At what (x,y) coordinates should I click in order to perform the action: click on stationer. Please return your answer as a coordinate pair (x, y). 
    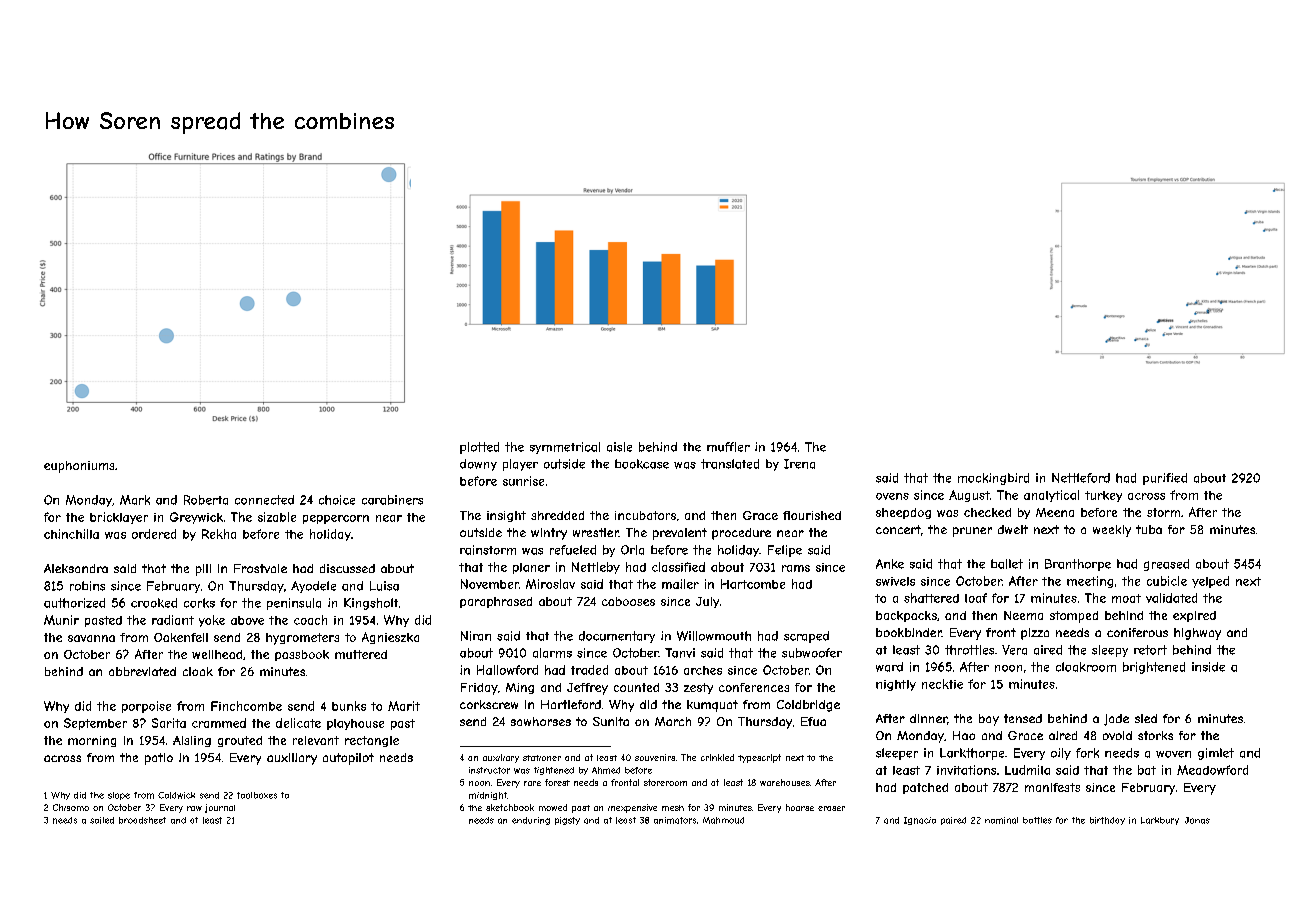
    Looking at the image, I should click on (542, 758).
